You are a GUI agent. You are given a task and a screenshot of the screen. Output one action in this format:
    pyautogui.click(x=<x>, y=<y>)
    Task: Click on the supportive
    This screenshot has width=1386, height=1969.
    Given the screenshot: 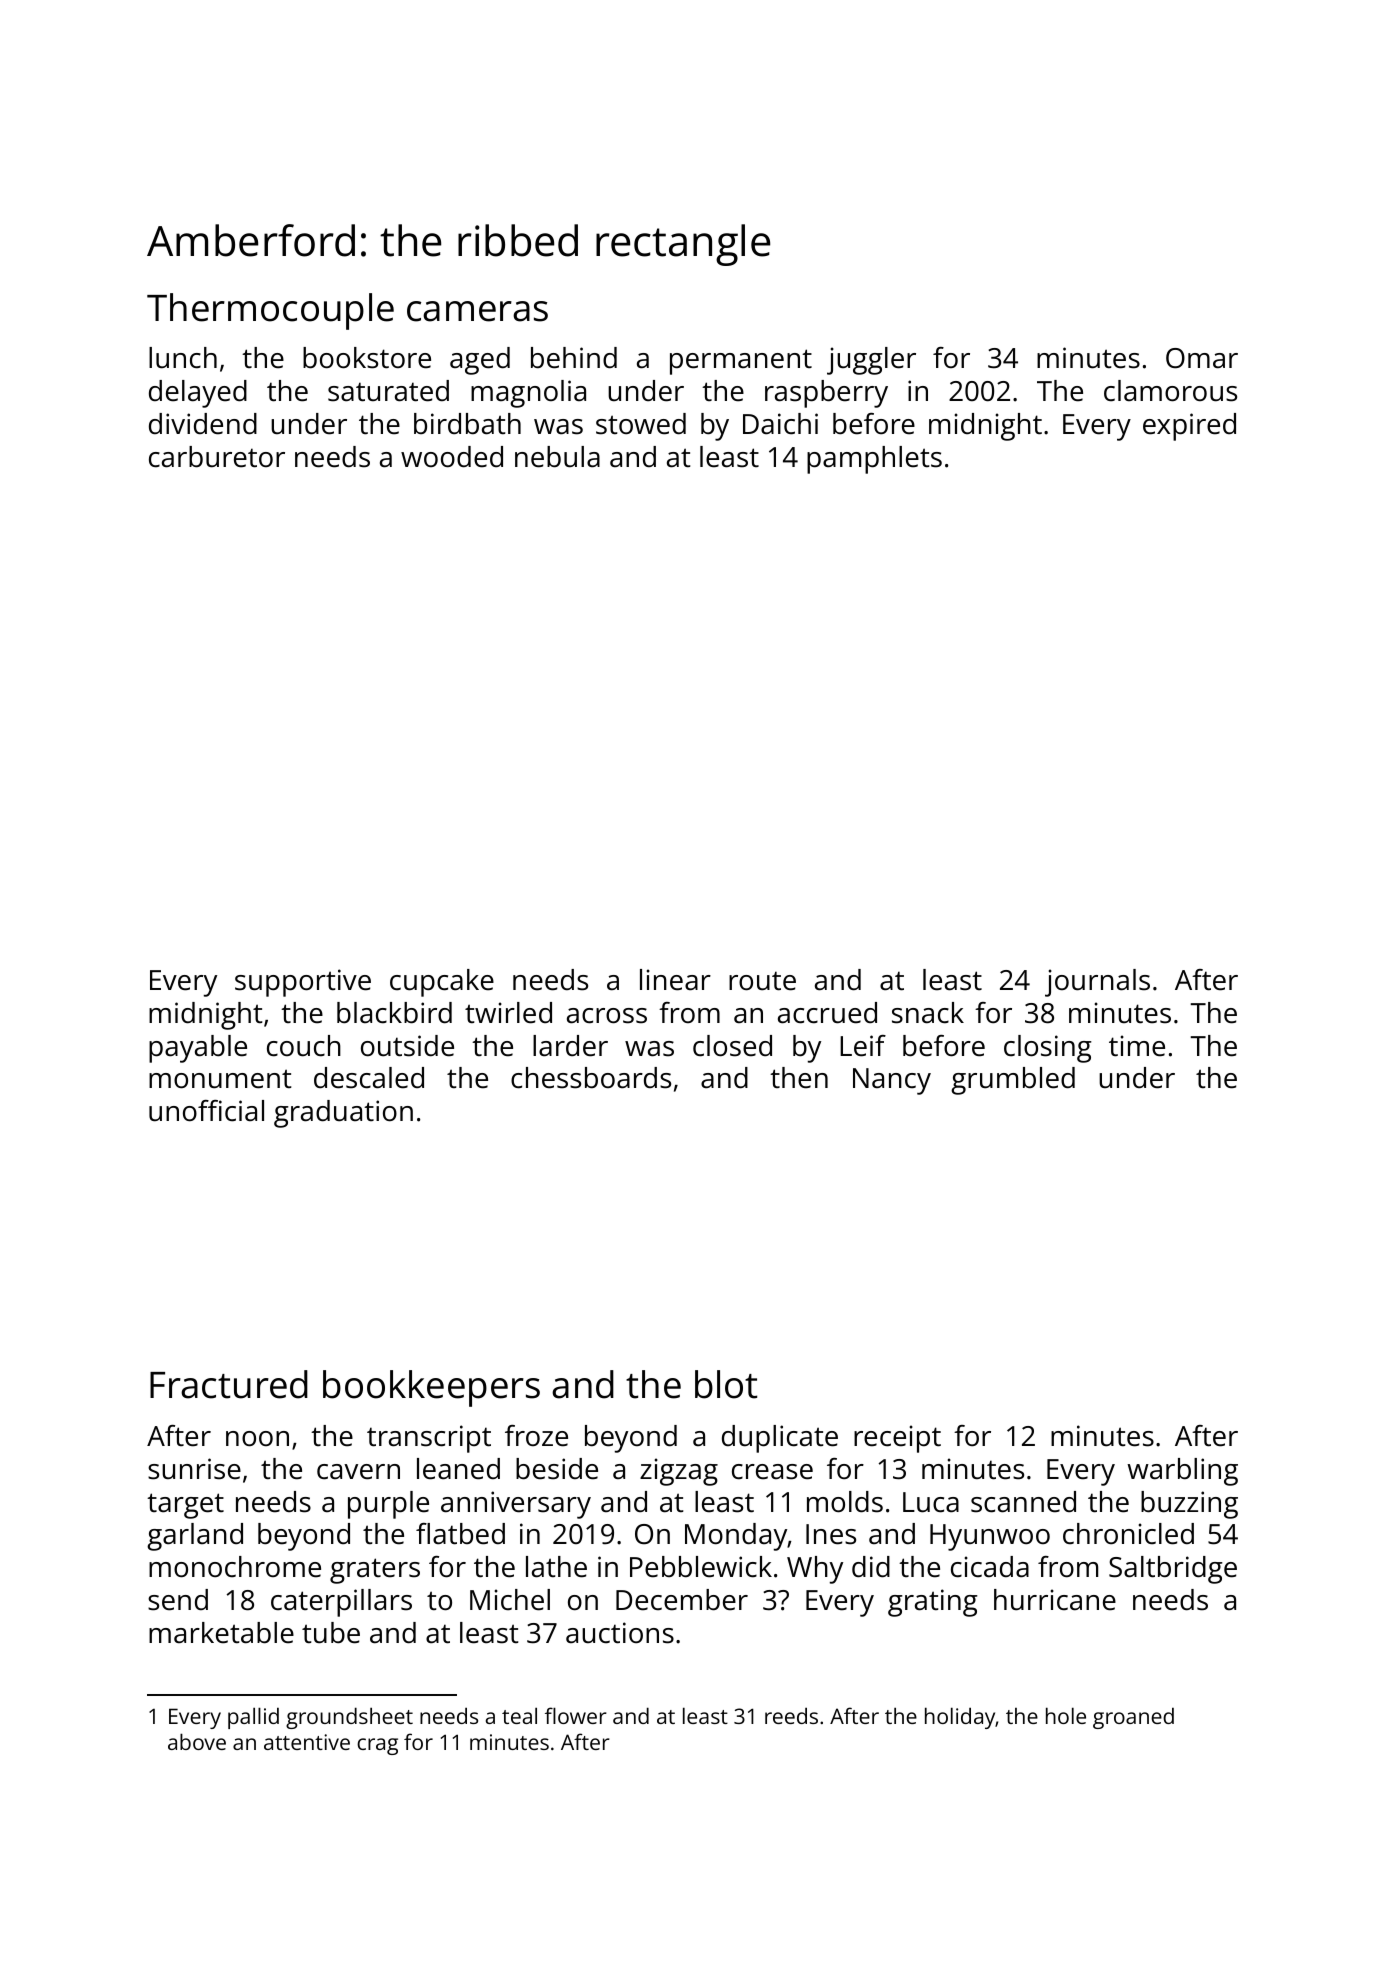 What is the action you would take?
    pyautogui.click(x=303, y=983)
